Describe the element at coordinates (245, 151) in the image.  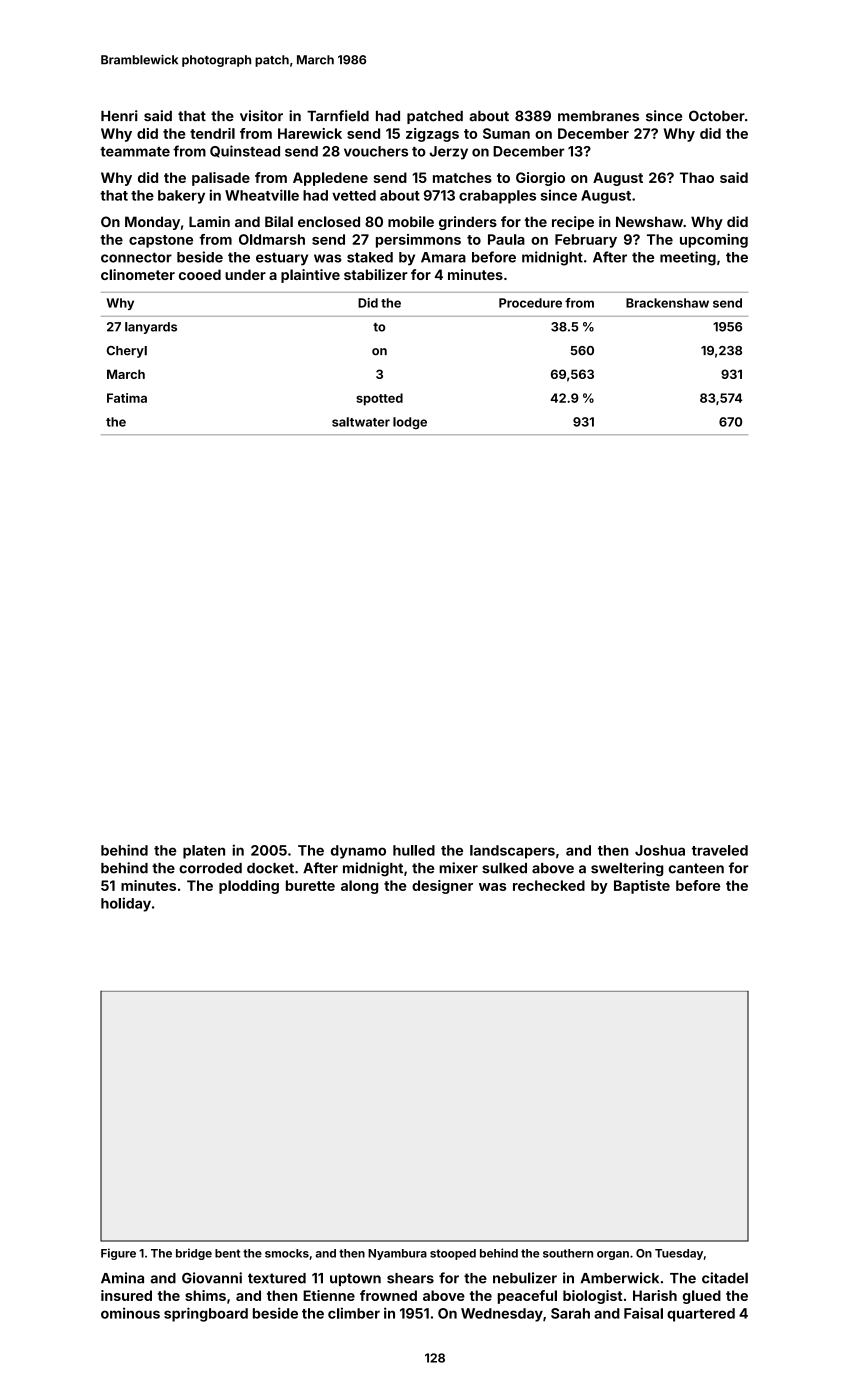
I see `Quinstead` at that location.
